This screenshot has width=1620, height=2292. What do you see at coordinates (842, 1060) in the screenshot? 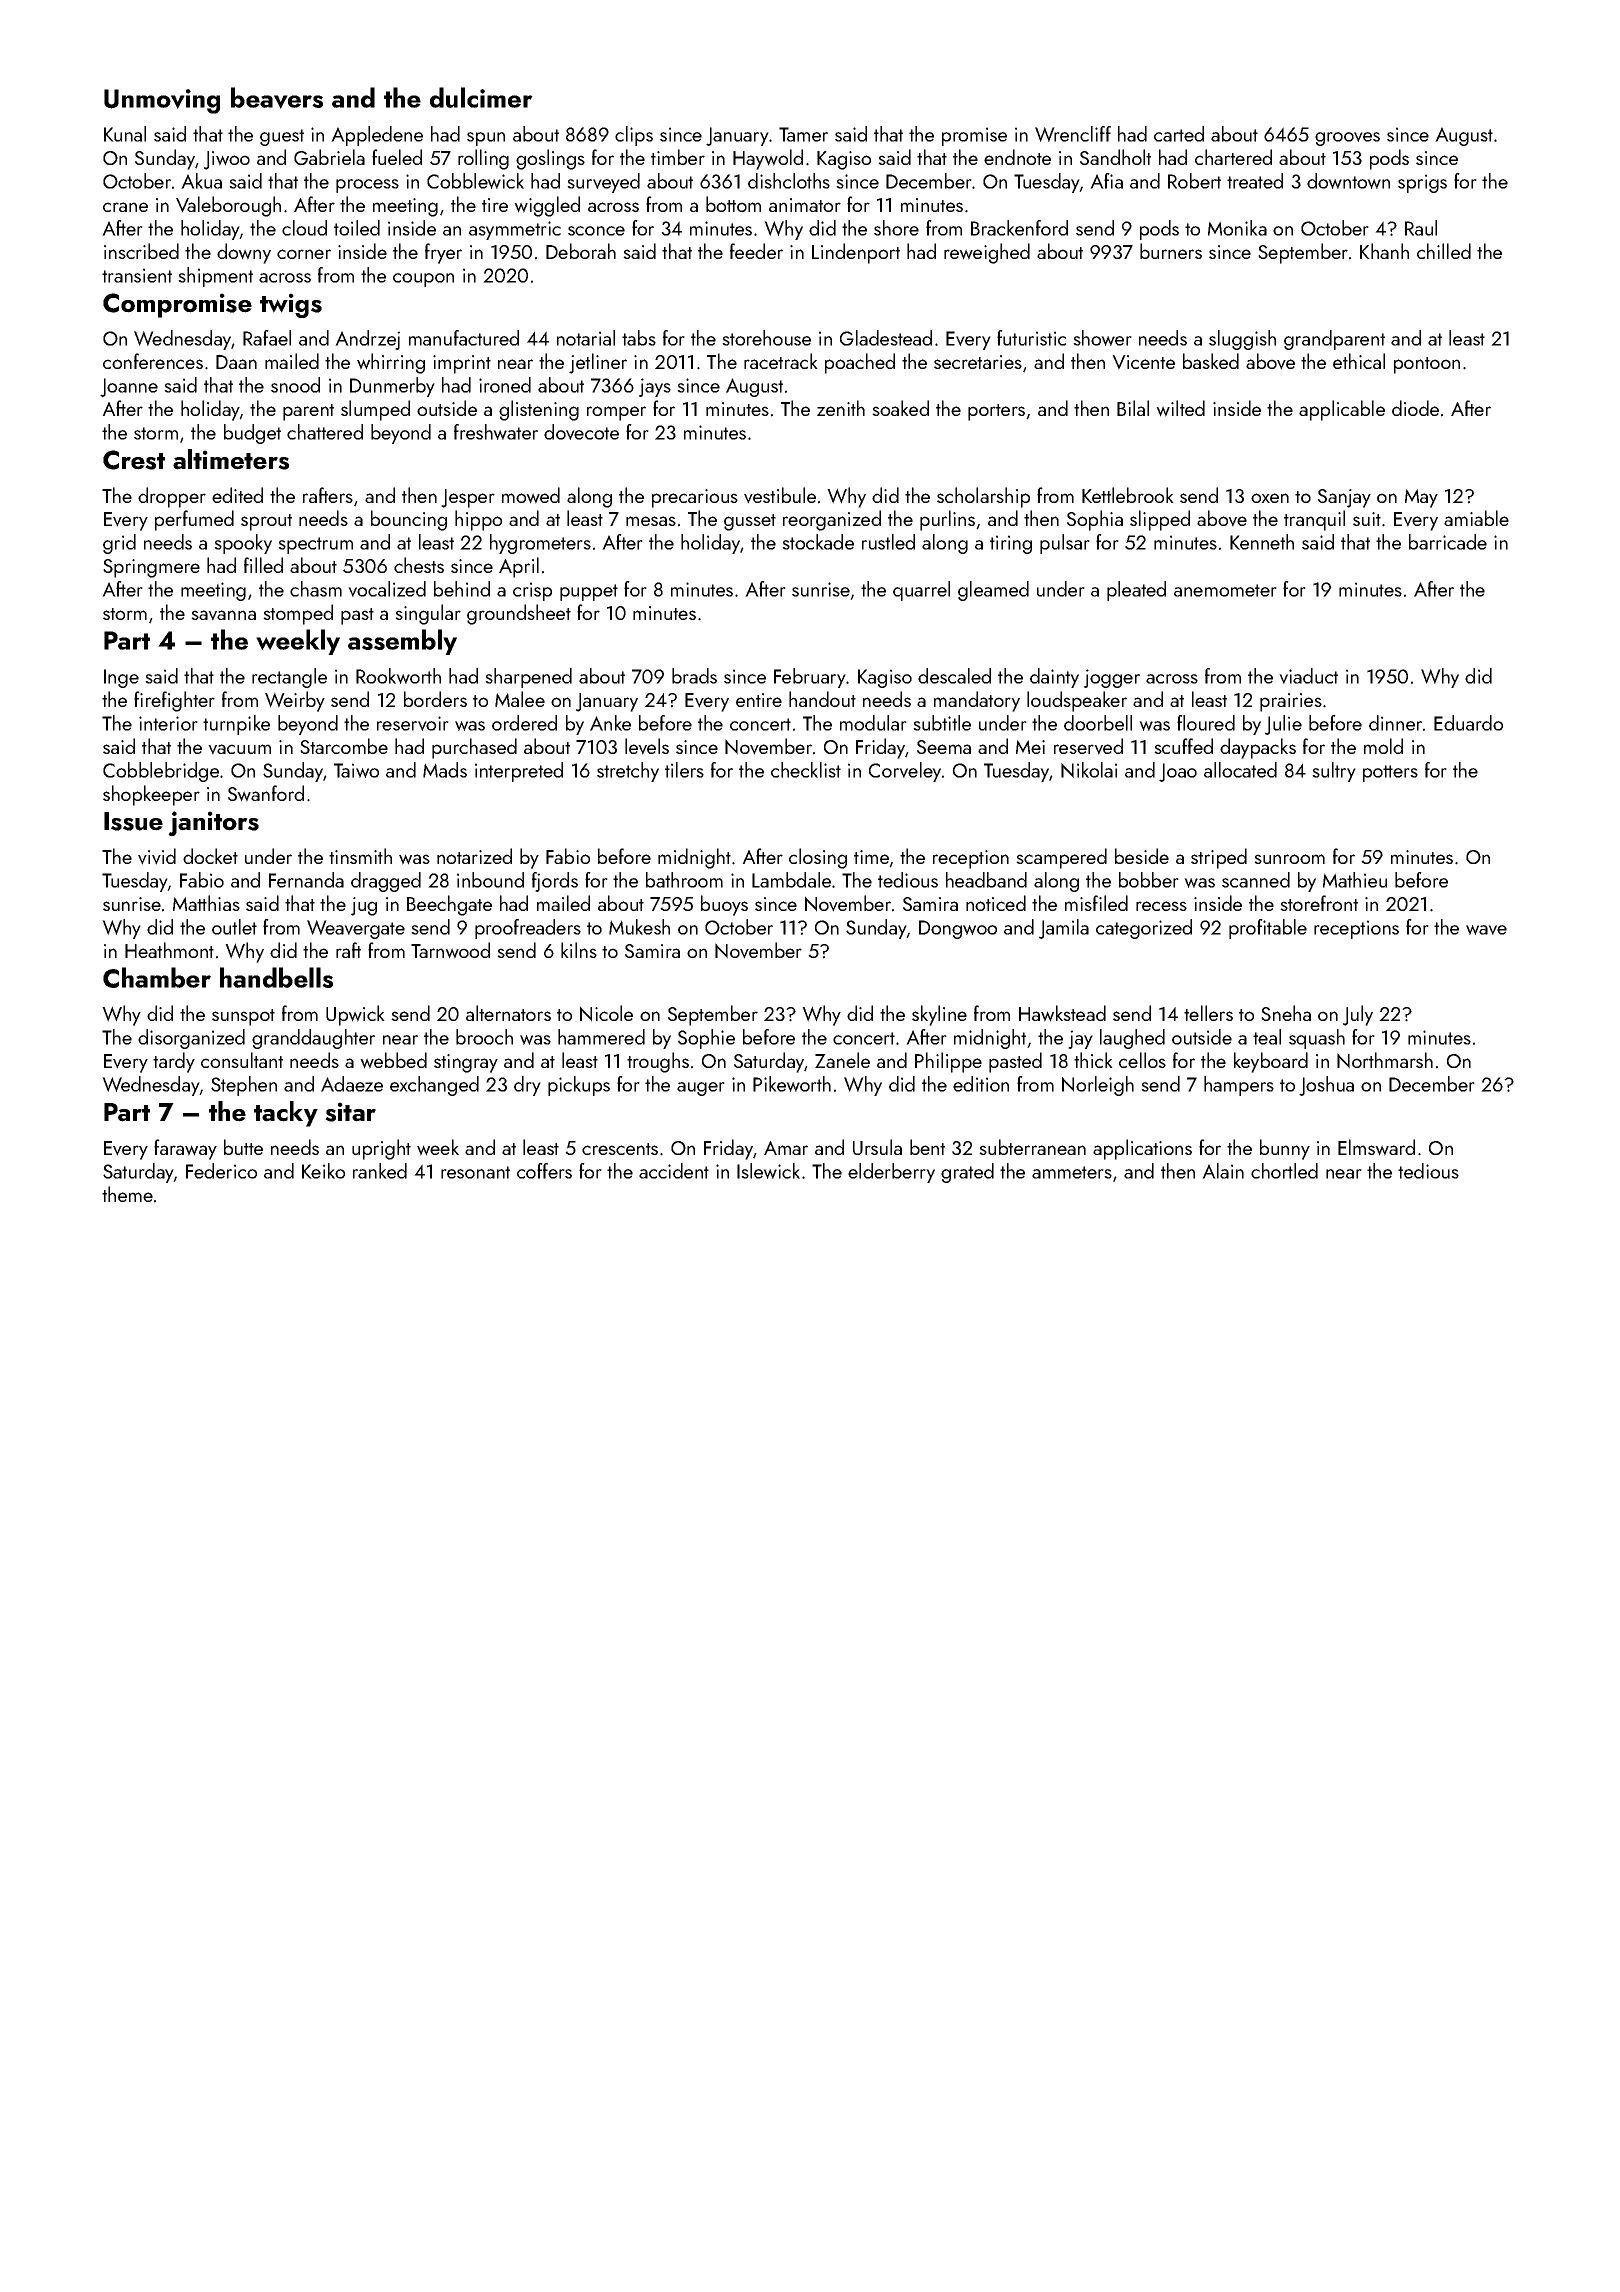
I see `Zanele` at bounding box center [842, 1060].
